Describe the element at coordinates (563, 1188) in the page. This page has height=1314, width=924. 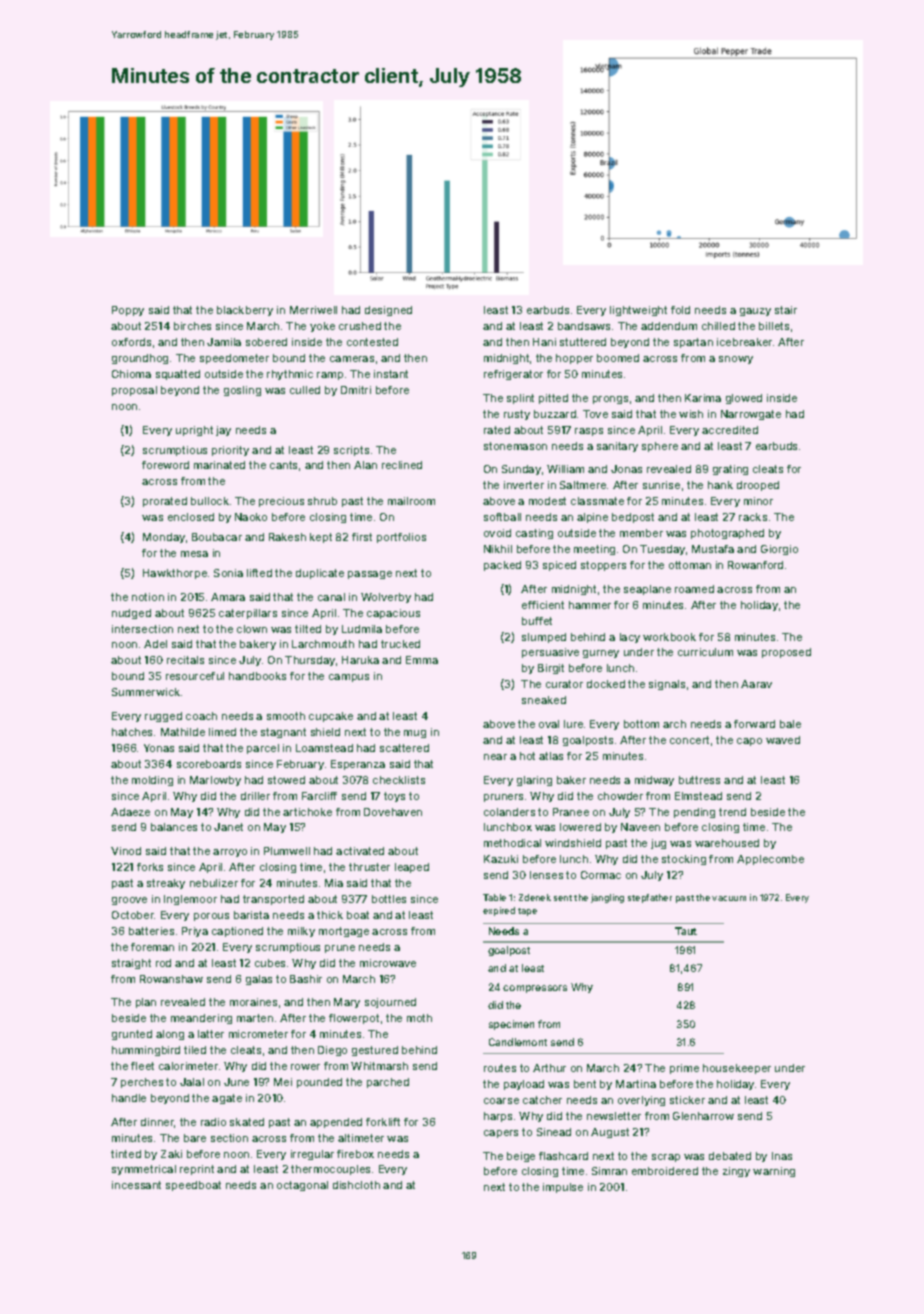
I see `impulse` at that location.
